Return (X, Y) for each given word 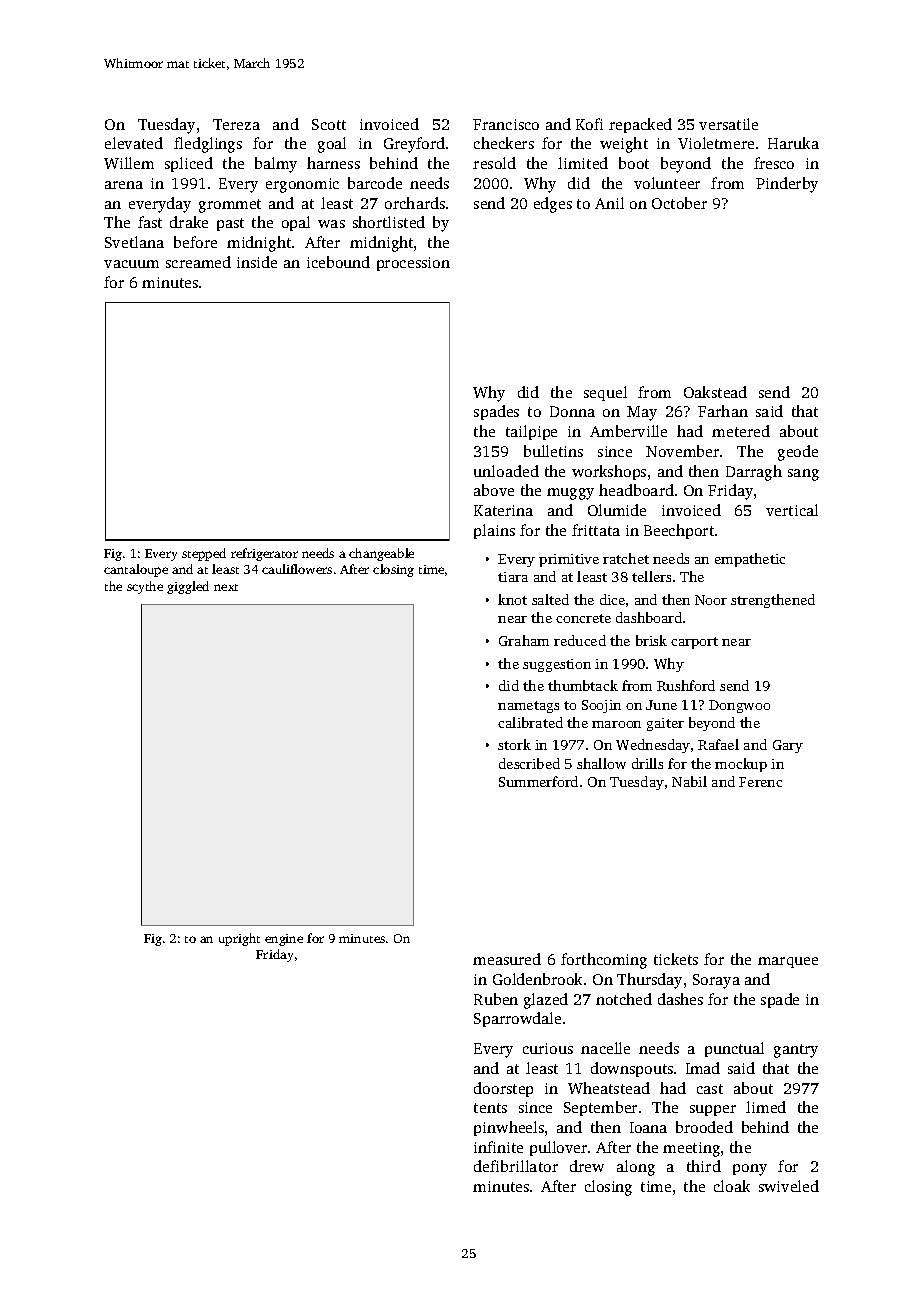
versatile (728, 124)
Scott (329, 124)
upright (239, 939)
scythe (145, 587)
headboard (636, 490)
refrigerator (264, 554)
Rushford (686, 685)
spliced (189, 164)
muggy (570, 494)
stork (514, 744)
